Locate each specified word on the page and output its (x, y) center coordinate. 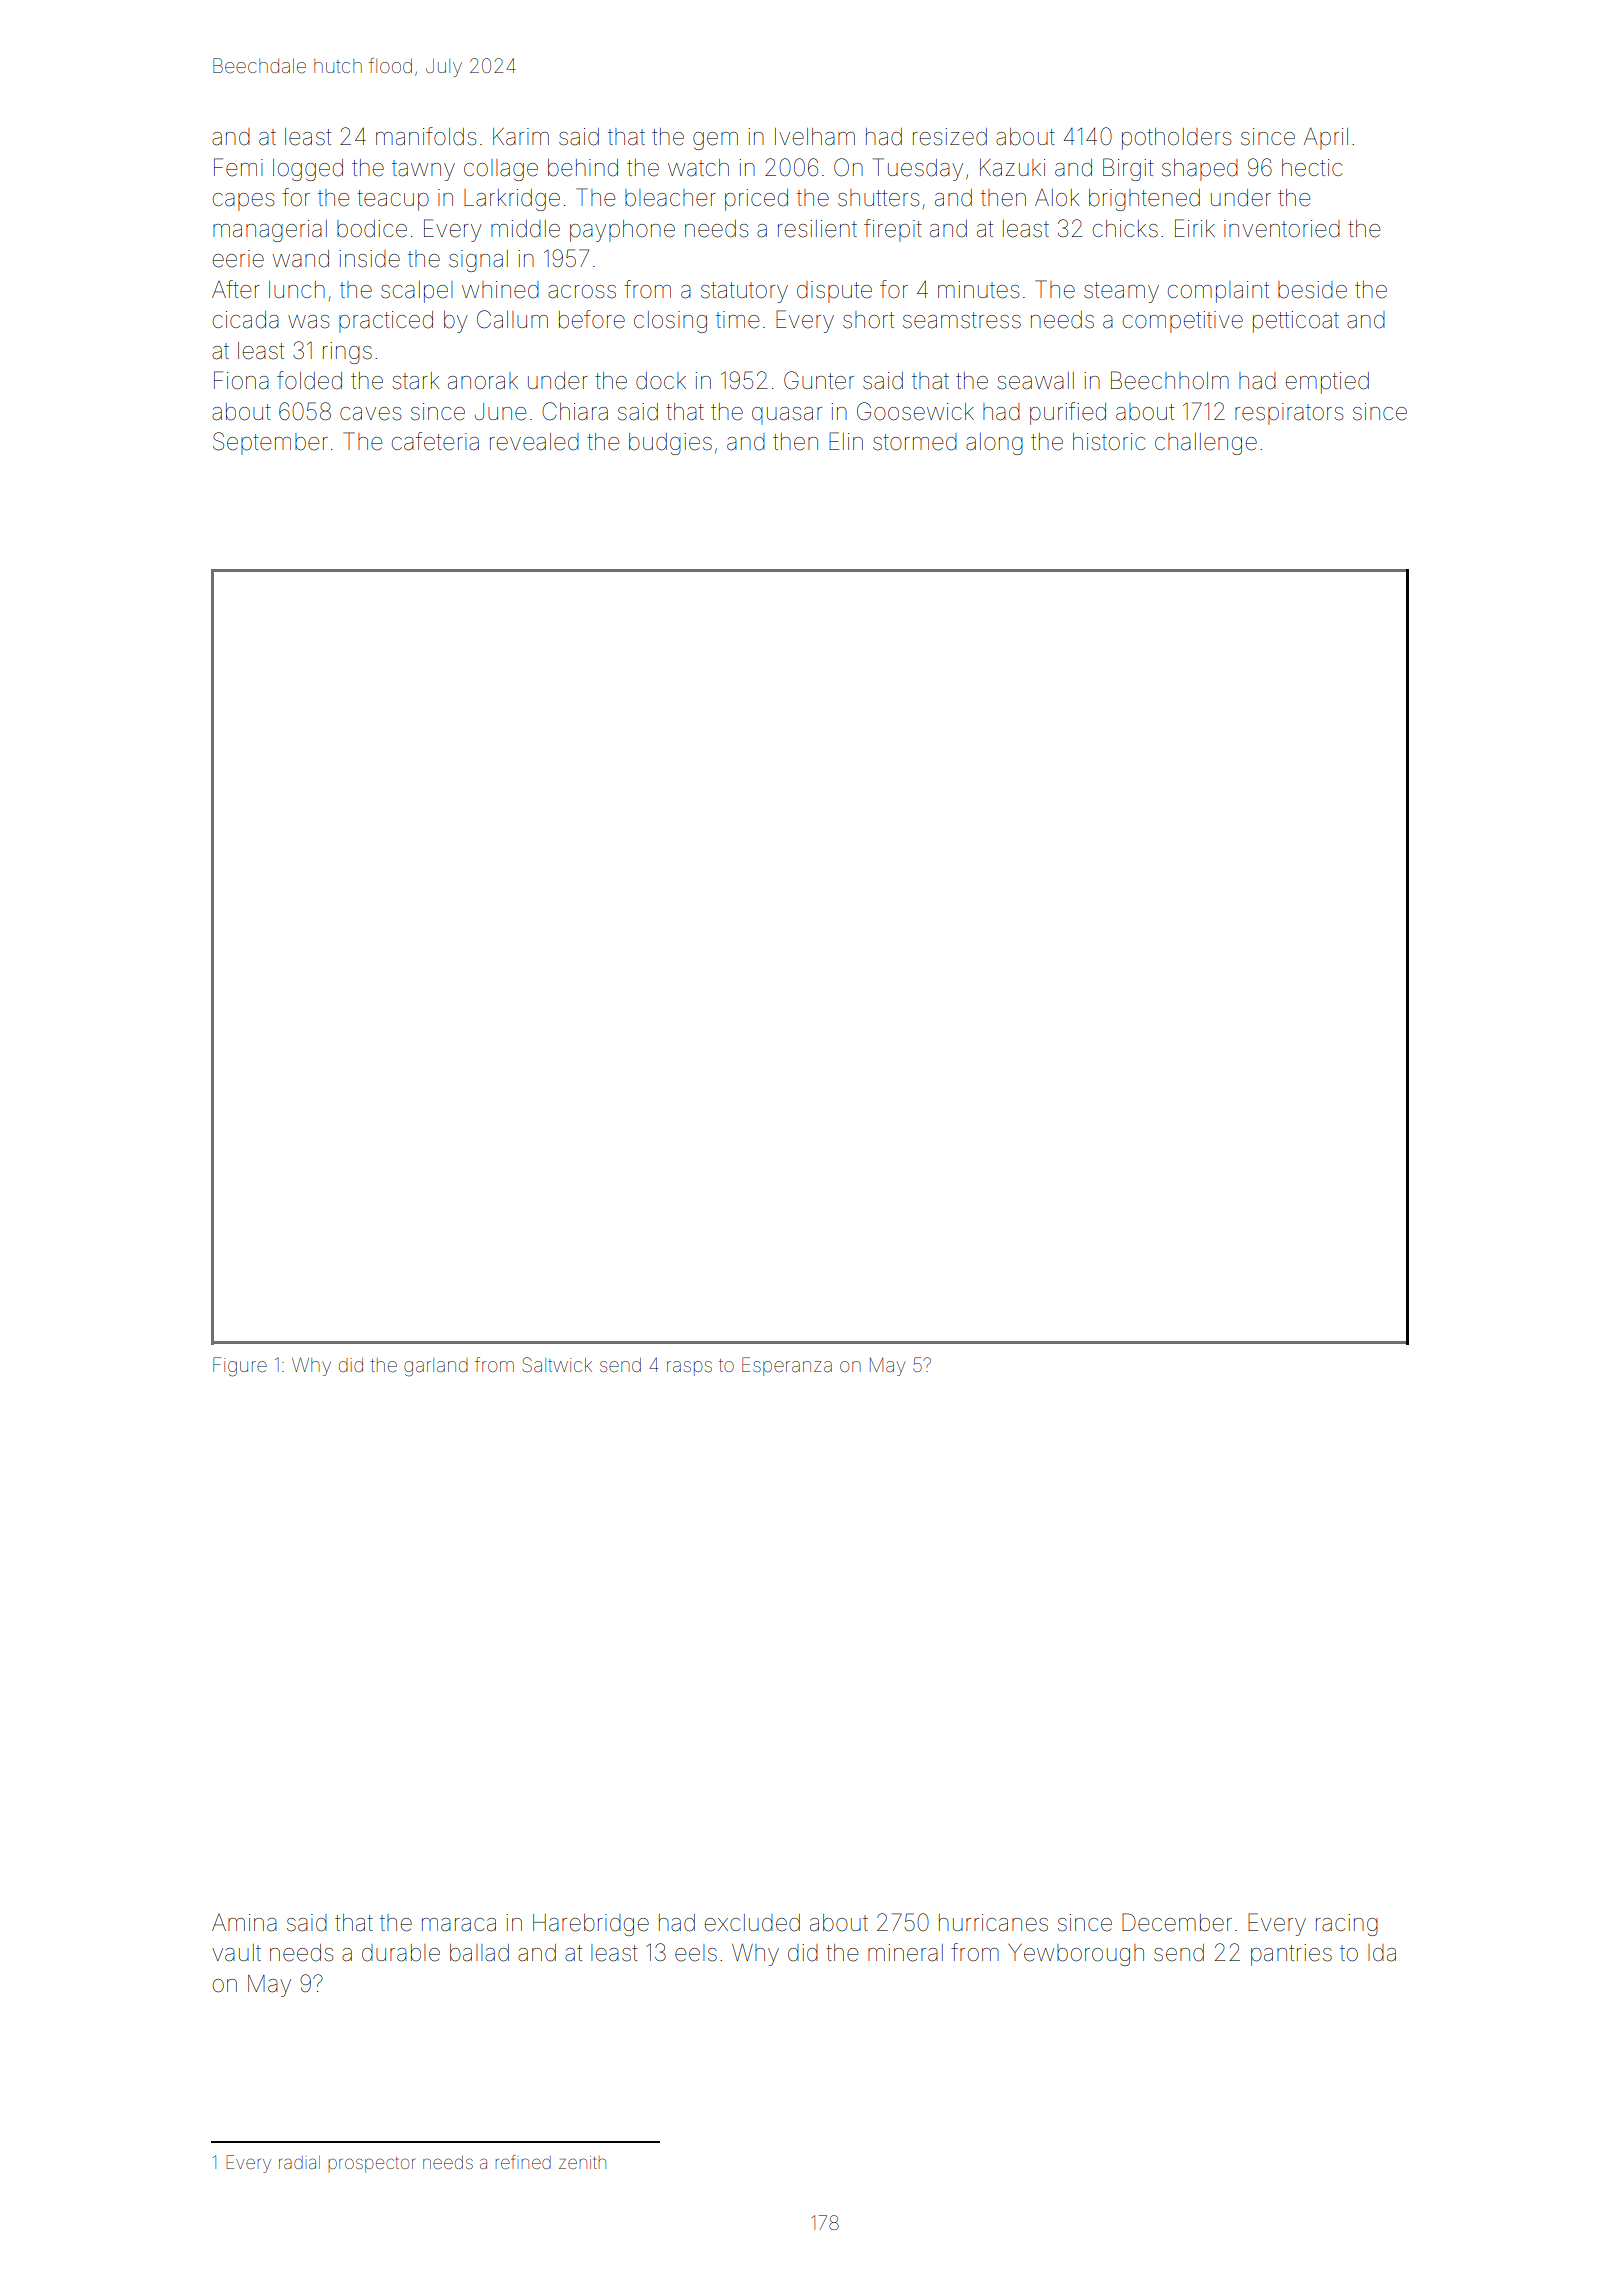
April (1326, 138)
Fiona (241, 380)
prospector (371, 2165)
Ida (1382, 1953)
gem (715, 141)
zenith (582, 2162)
